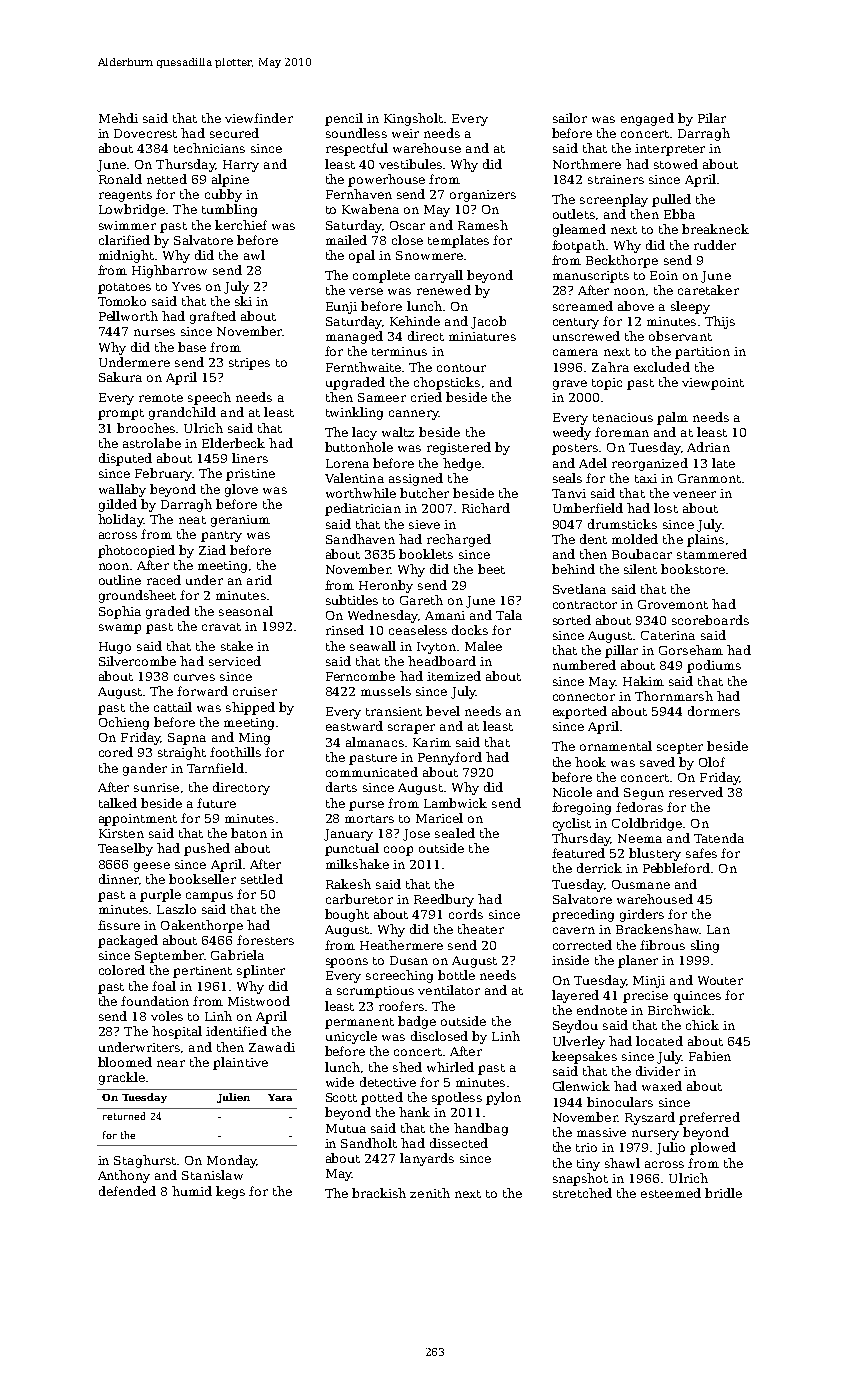  Describe the element at coordinates (713, 384) in the screenshot. I see `viewpoint` at that location.
